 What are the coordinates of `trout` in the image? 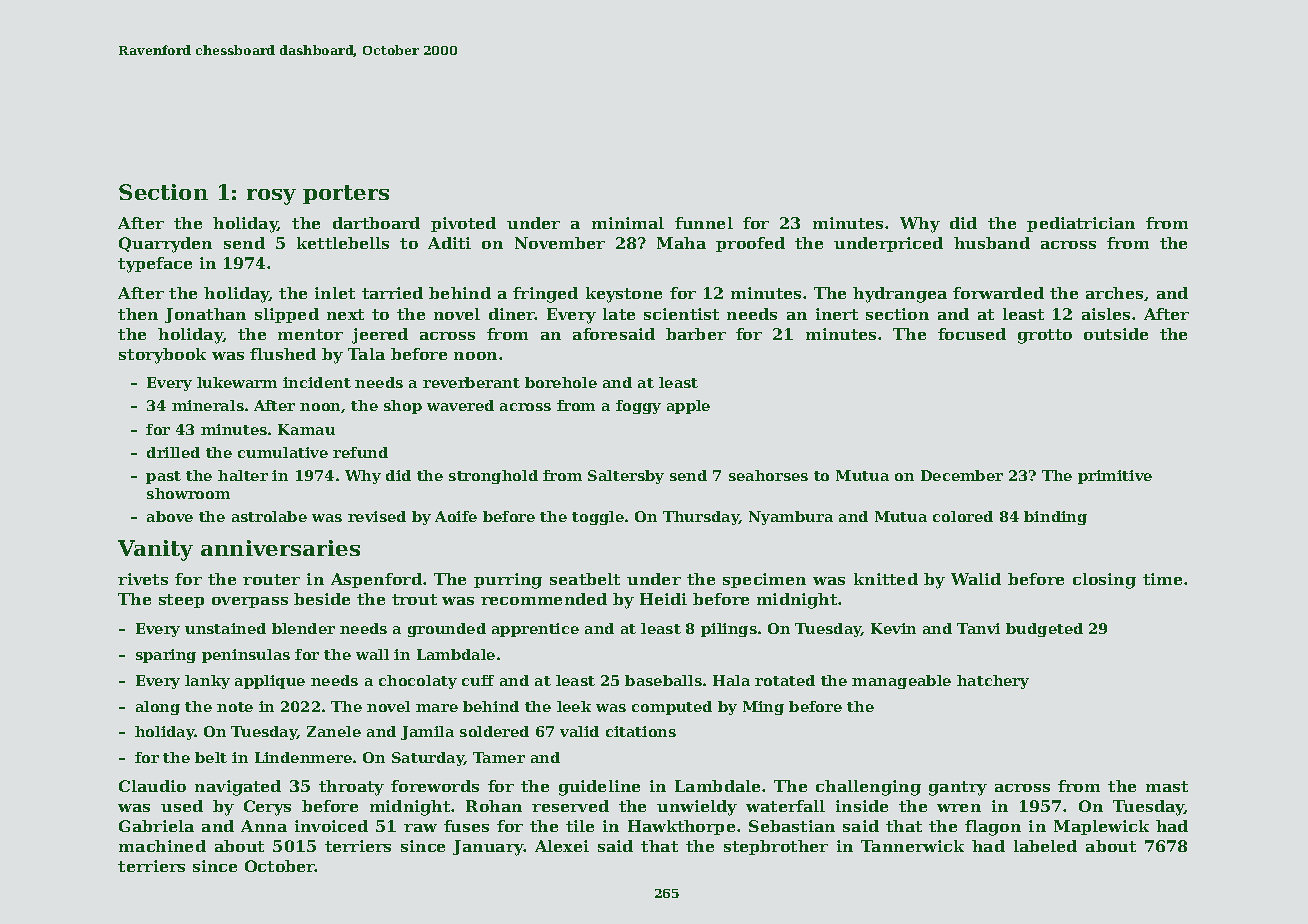 It's located at (414, 599).
